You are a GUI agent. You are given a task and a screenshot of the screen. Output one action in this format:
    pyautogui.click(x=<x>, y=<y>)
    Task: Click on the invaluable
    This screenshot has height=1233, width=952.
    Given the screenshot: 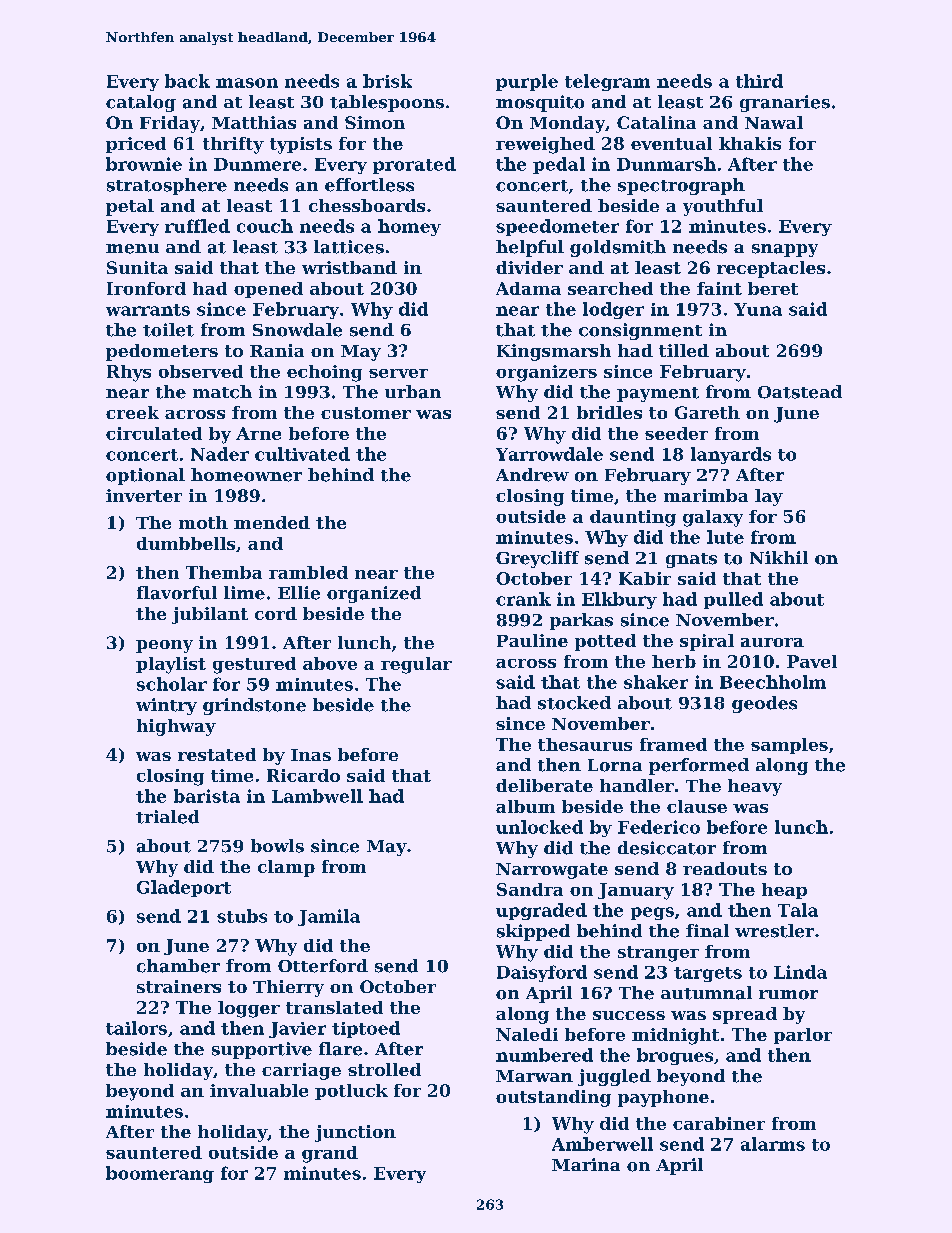 What is the action you would take?
    pyautogui.click(x=259, y=1090)
